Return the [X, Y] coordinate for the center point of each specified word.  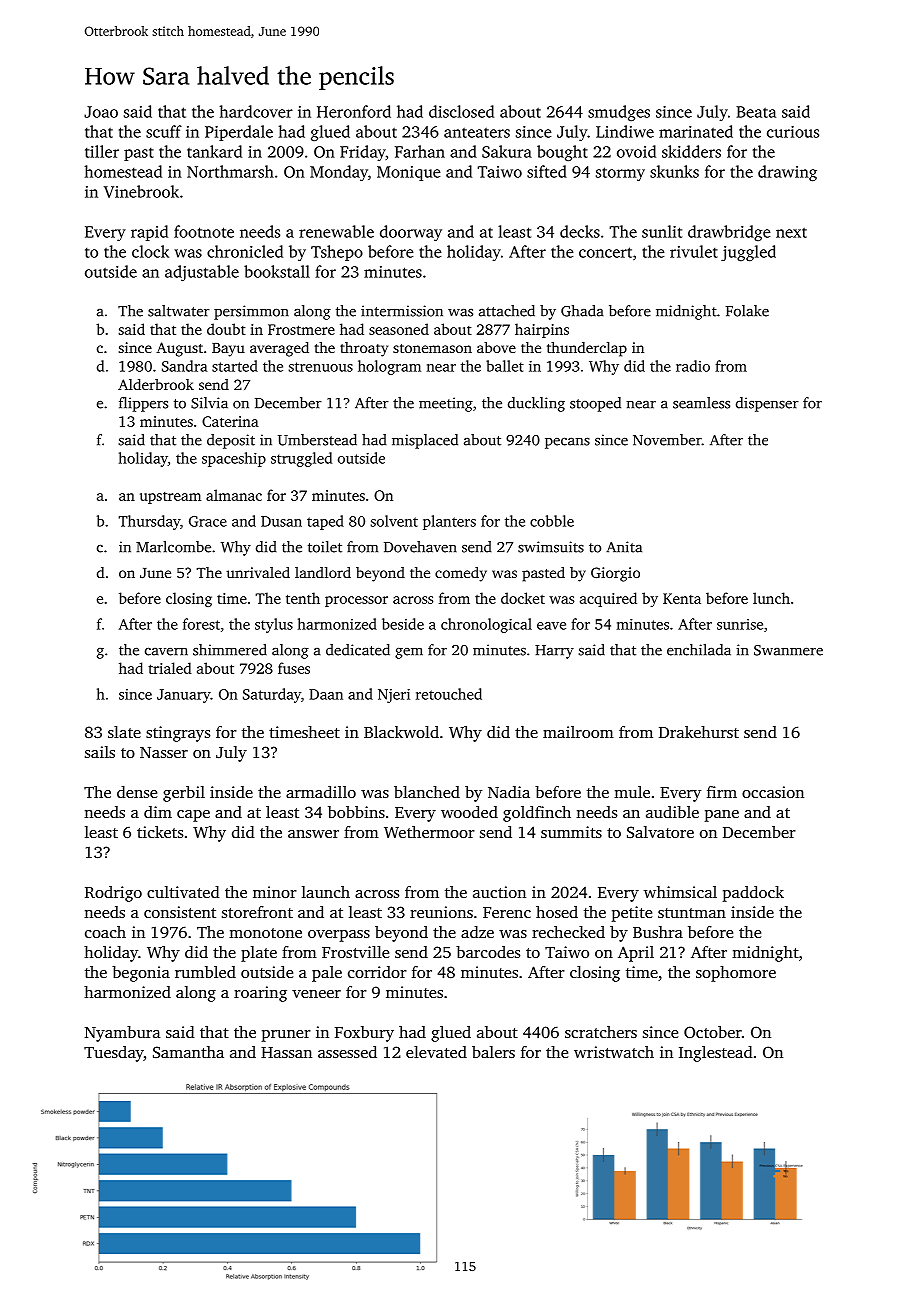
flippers [143, 404]
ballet [505, 366]
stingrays [178, 734]
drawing [787, 173]
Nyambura [123, 1034]
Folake [747, 311]
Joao [101, 112]
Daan [326, 694]
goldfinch [537, 814]
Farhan [420, 151]
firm [722, 792]
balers [493, 1052]
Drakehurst [699, 732]
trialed [170, 668]
